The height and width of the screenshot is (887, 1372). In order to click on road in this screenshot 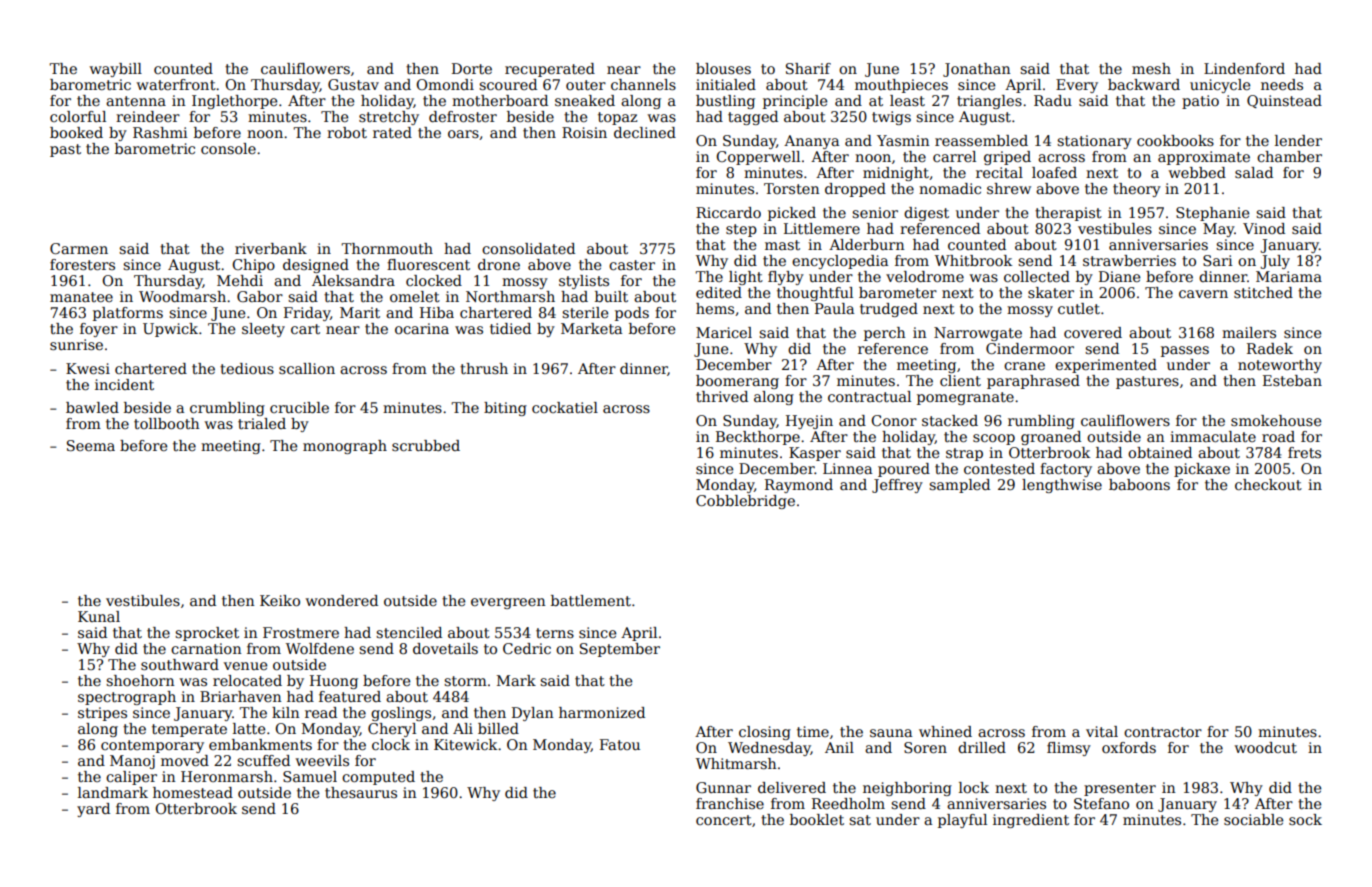, I will do `click(1278, 436)`.
